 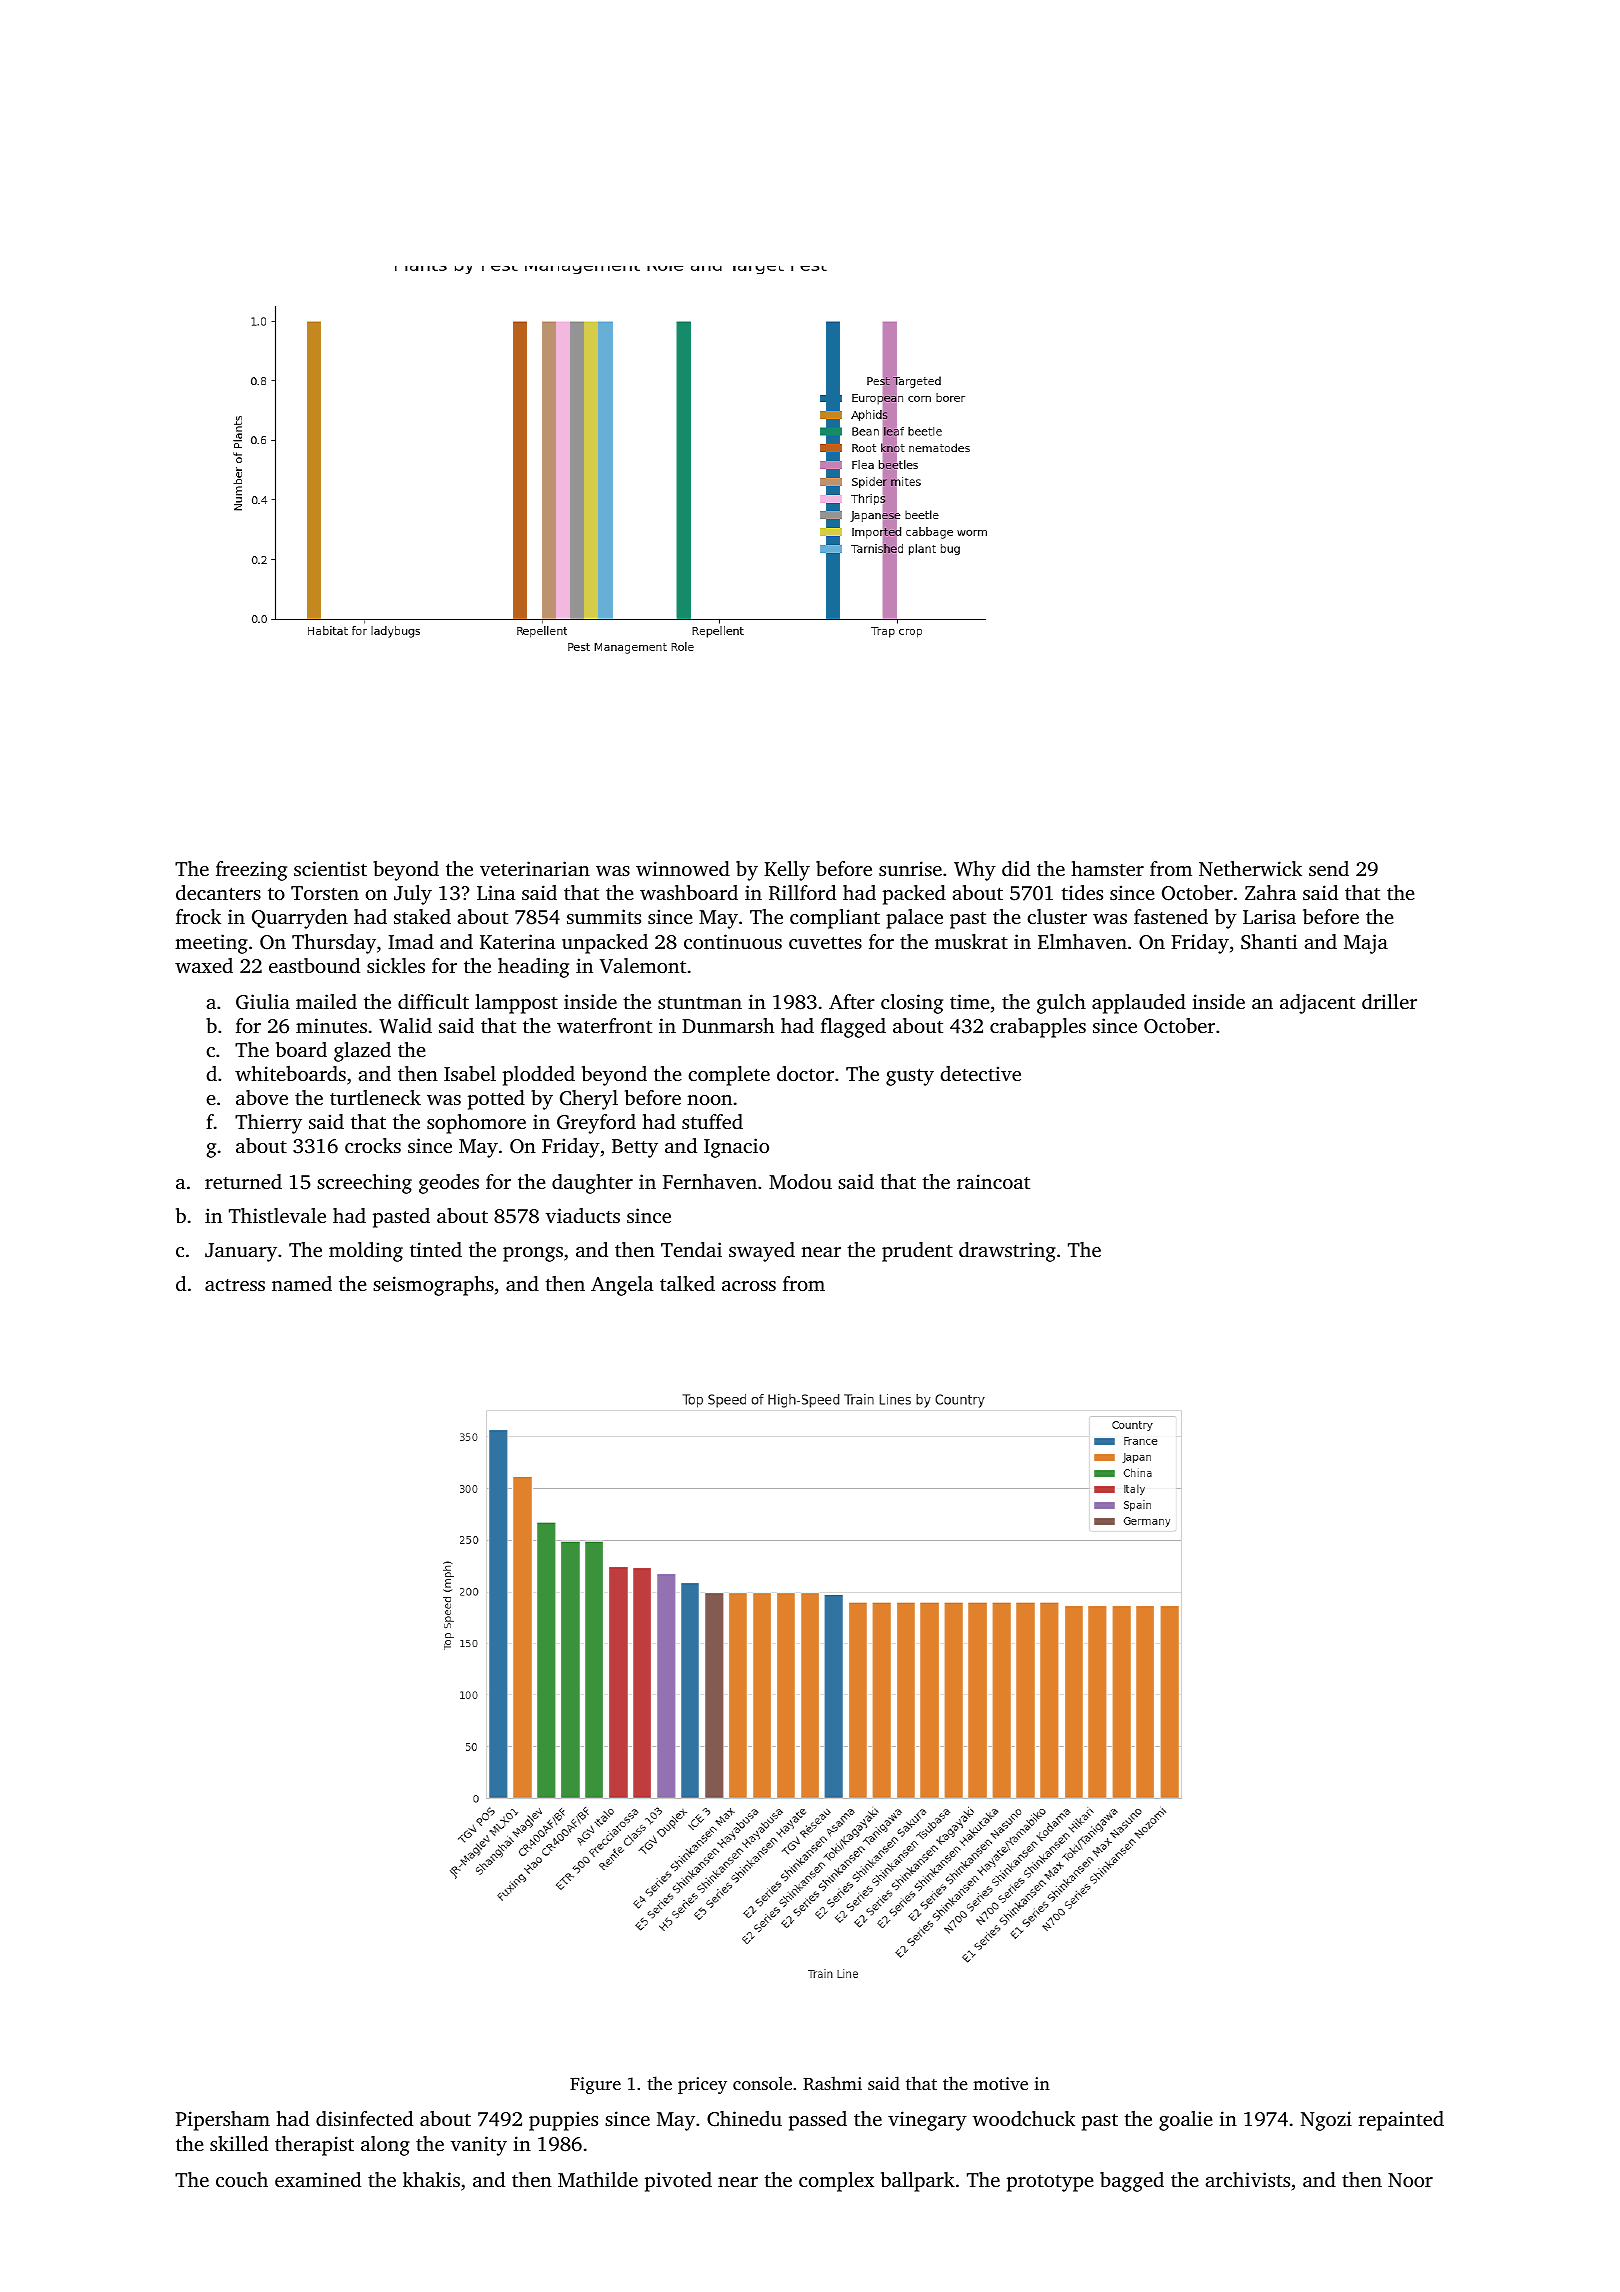 What do you see at coordinates (1038, 1028) in the page?
I see `crabapples` at bounding box center [1038, 1028].
